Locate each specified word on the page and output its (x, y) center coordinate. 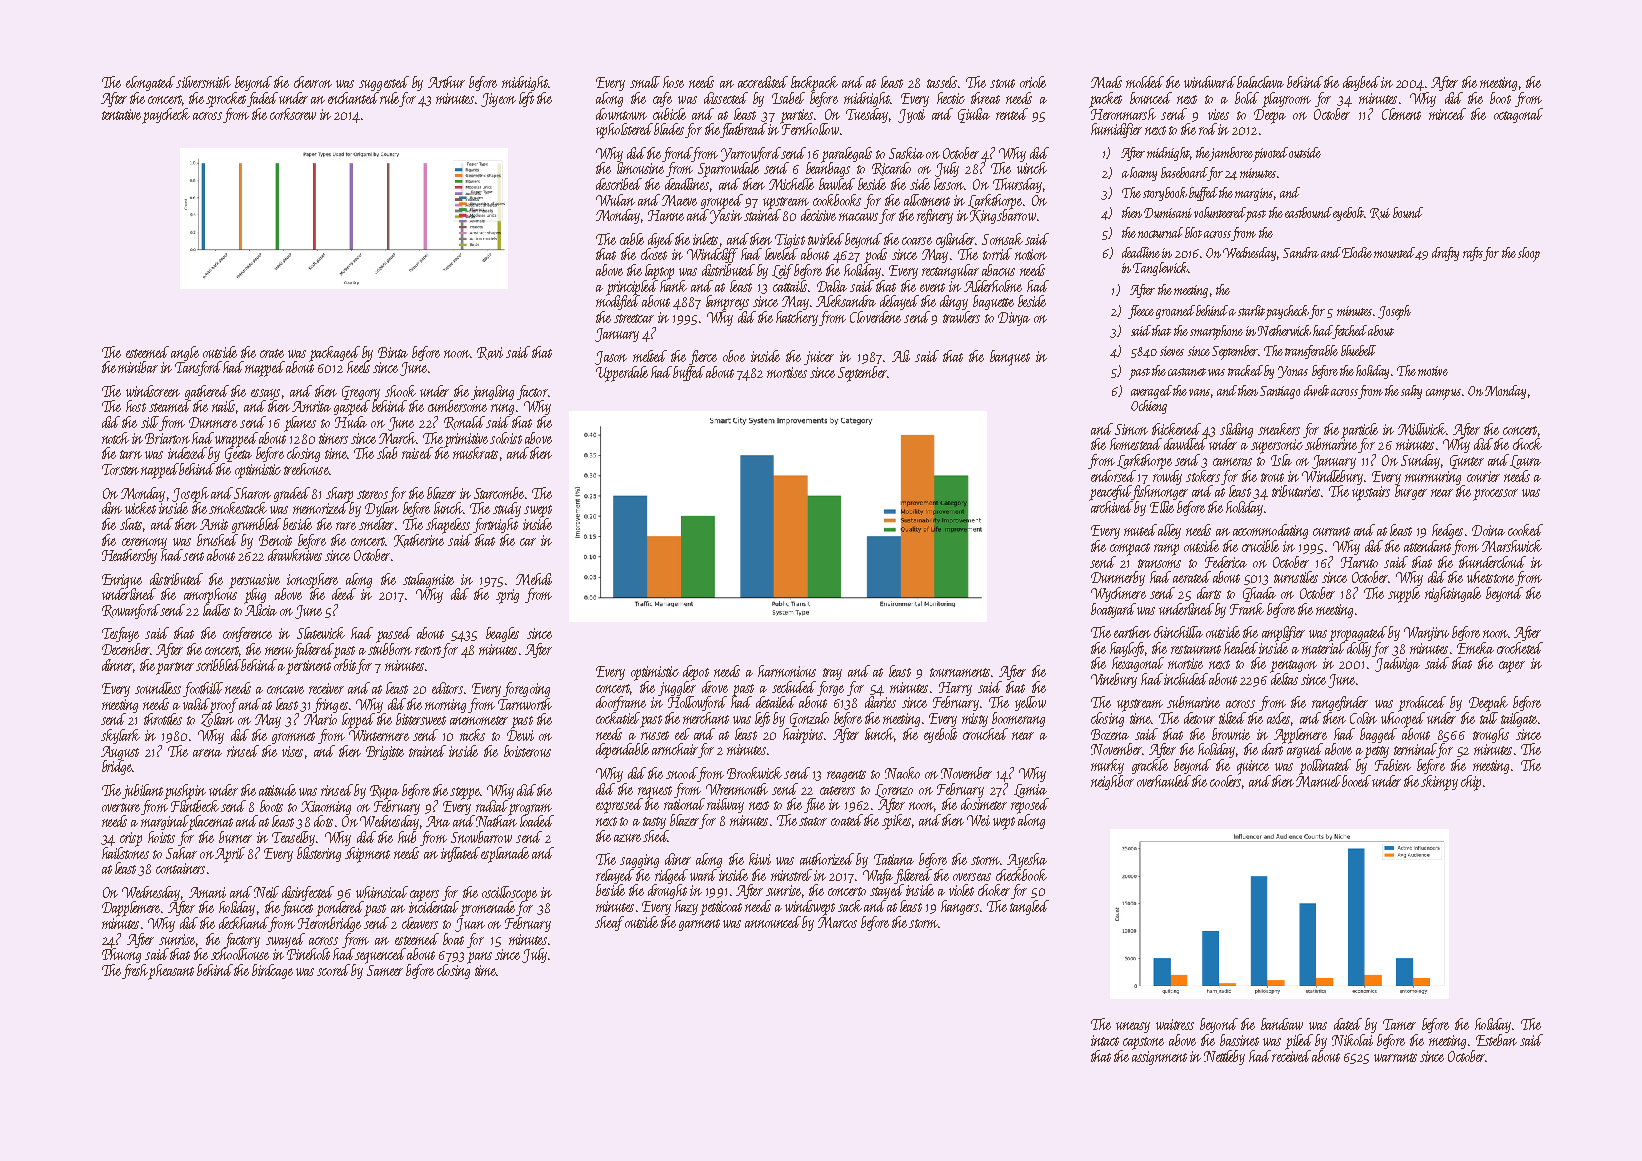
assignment (1159, 1058)
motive (1433, 371)
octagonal (1518, 115)
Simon (1131, 429)
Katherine (419, 540)
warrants (1395, 1057)
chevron (313, 82)
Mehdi (534, 579)
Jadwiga (1397, 664)
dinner (118, 666)
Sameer (385, 970)
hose (673, 82)
